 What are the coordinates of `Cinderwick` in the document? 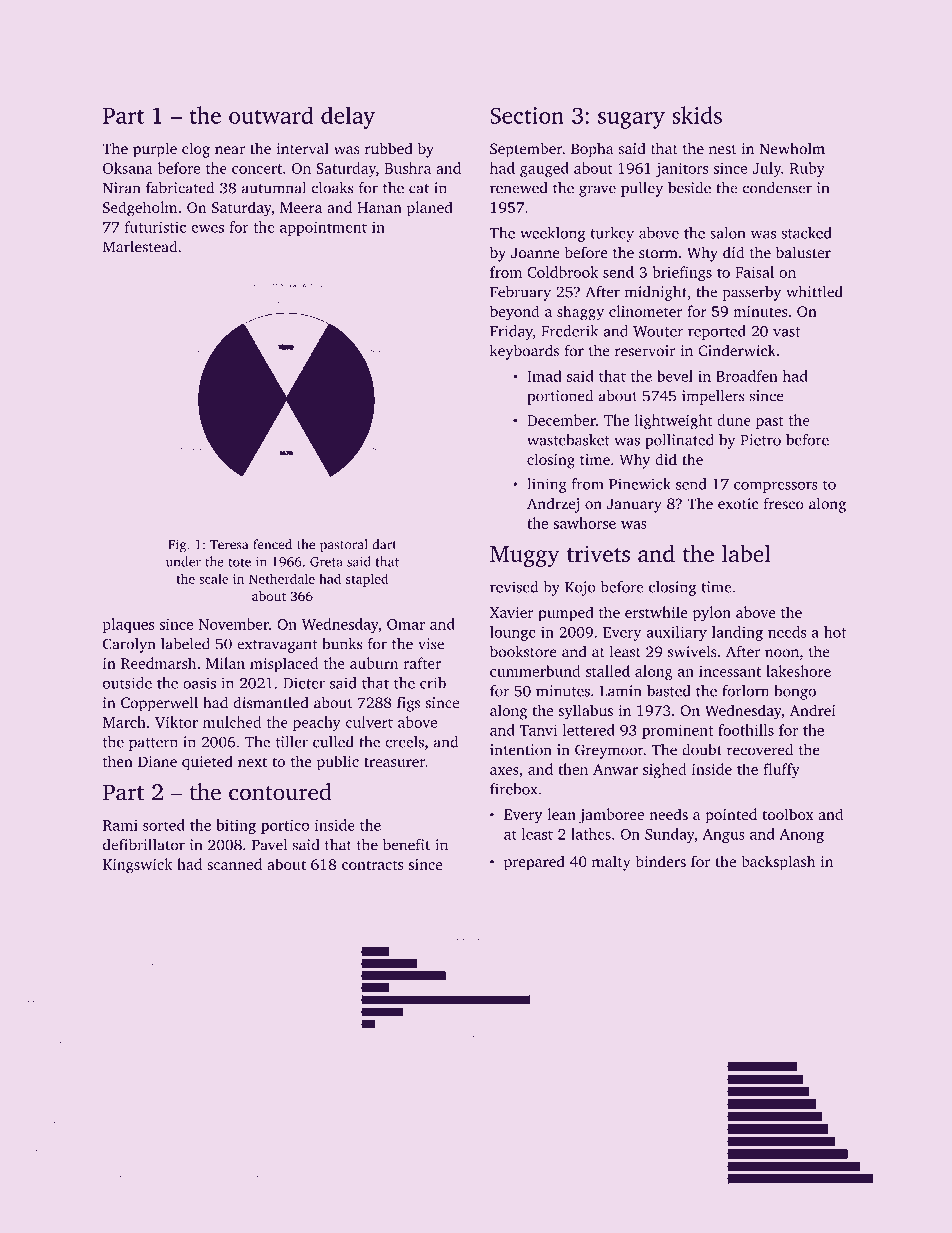 It's located at (737, 351).
